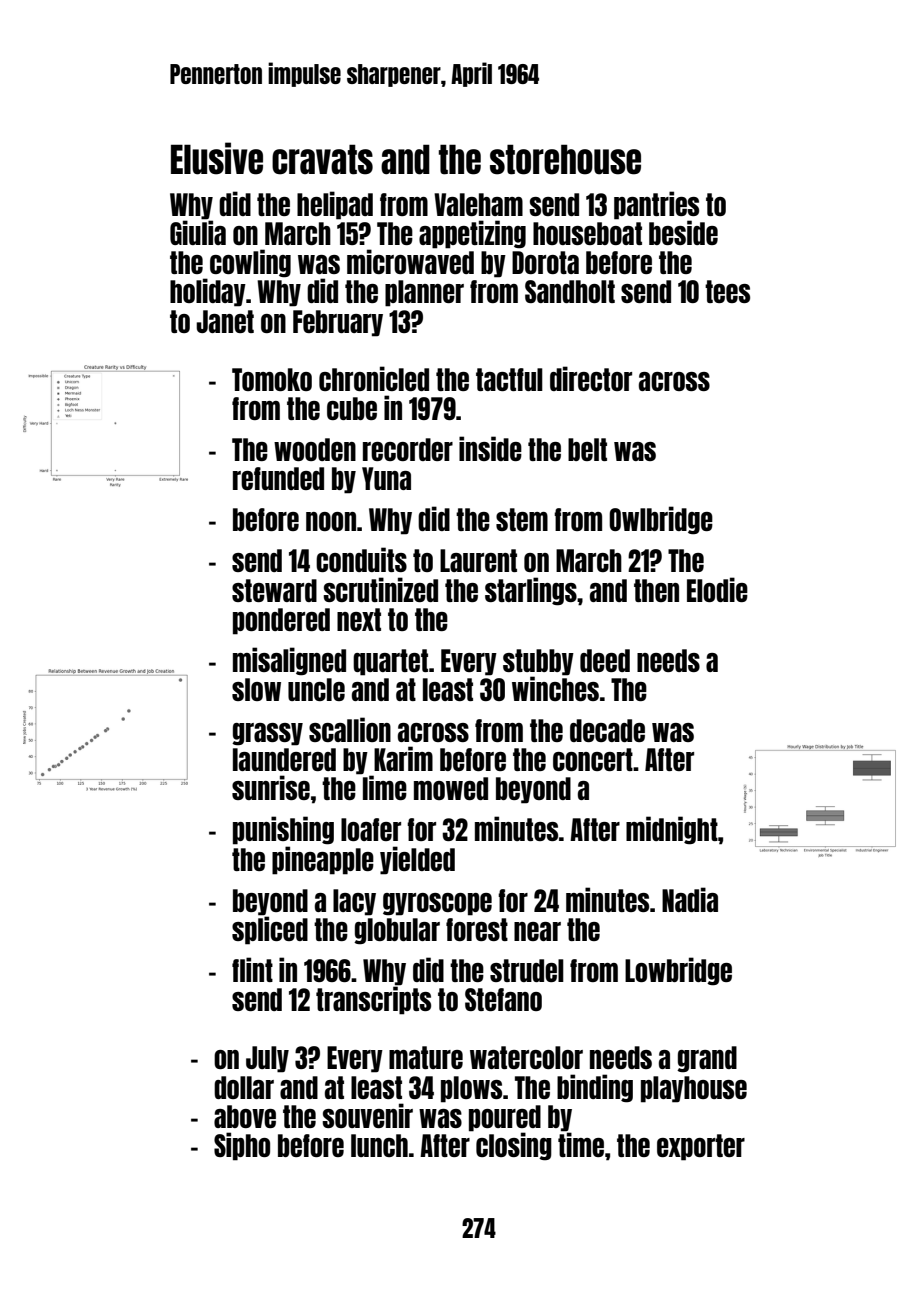  Describe the element at coordinates (374, 378) in the screenshot. I see `chronicled` at that location.
